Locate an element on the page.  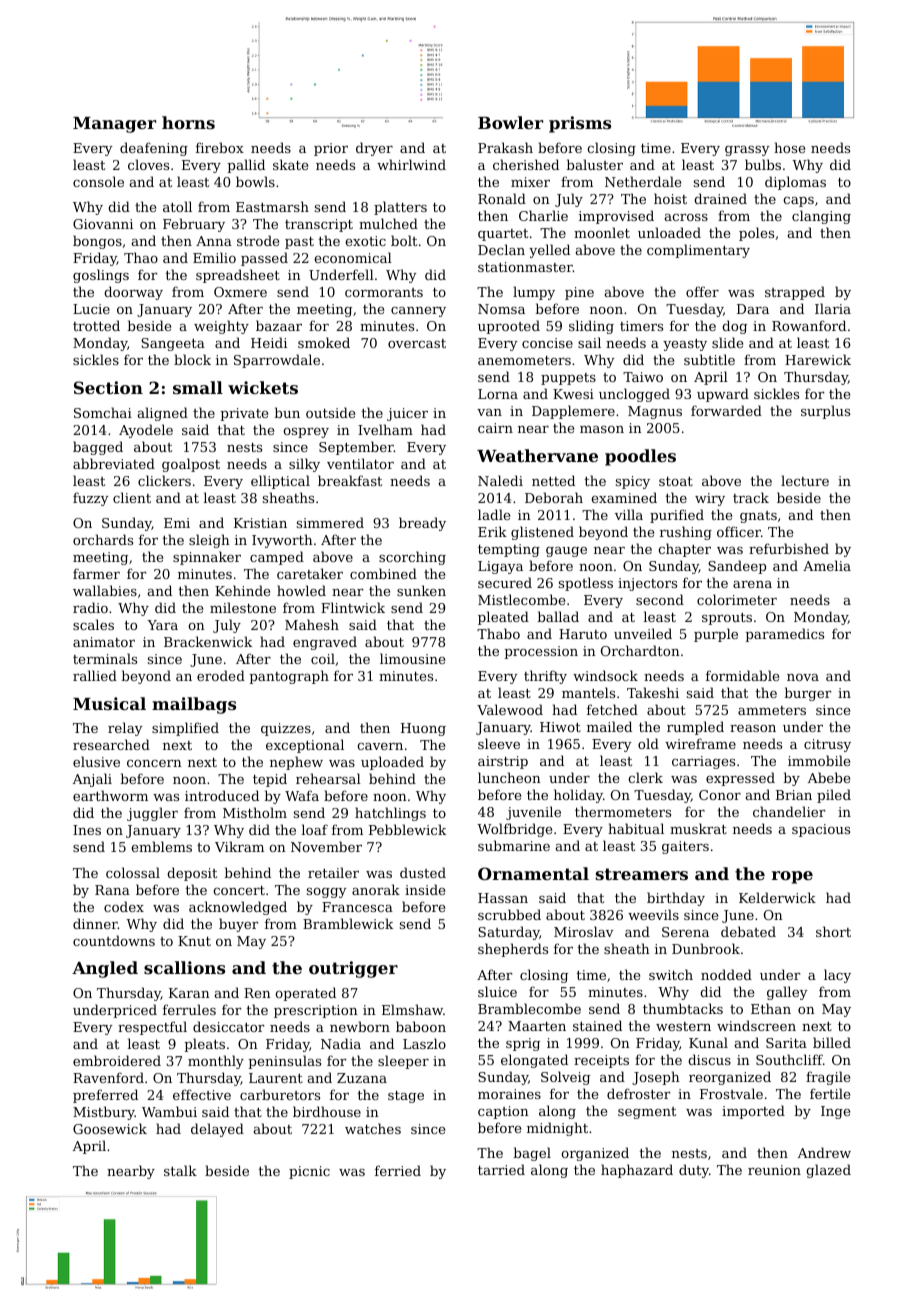
ferried is located at coordinates (398, 1170).
